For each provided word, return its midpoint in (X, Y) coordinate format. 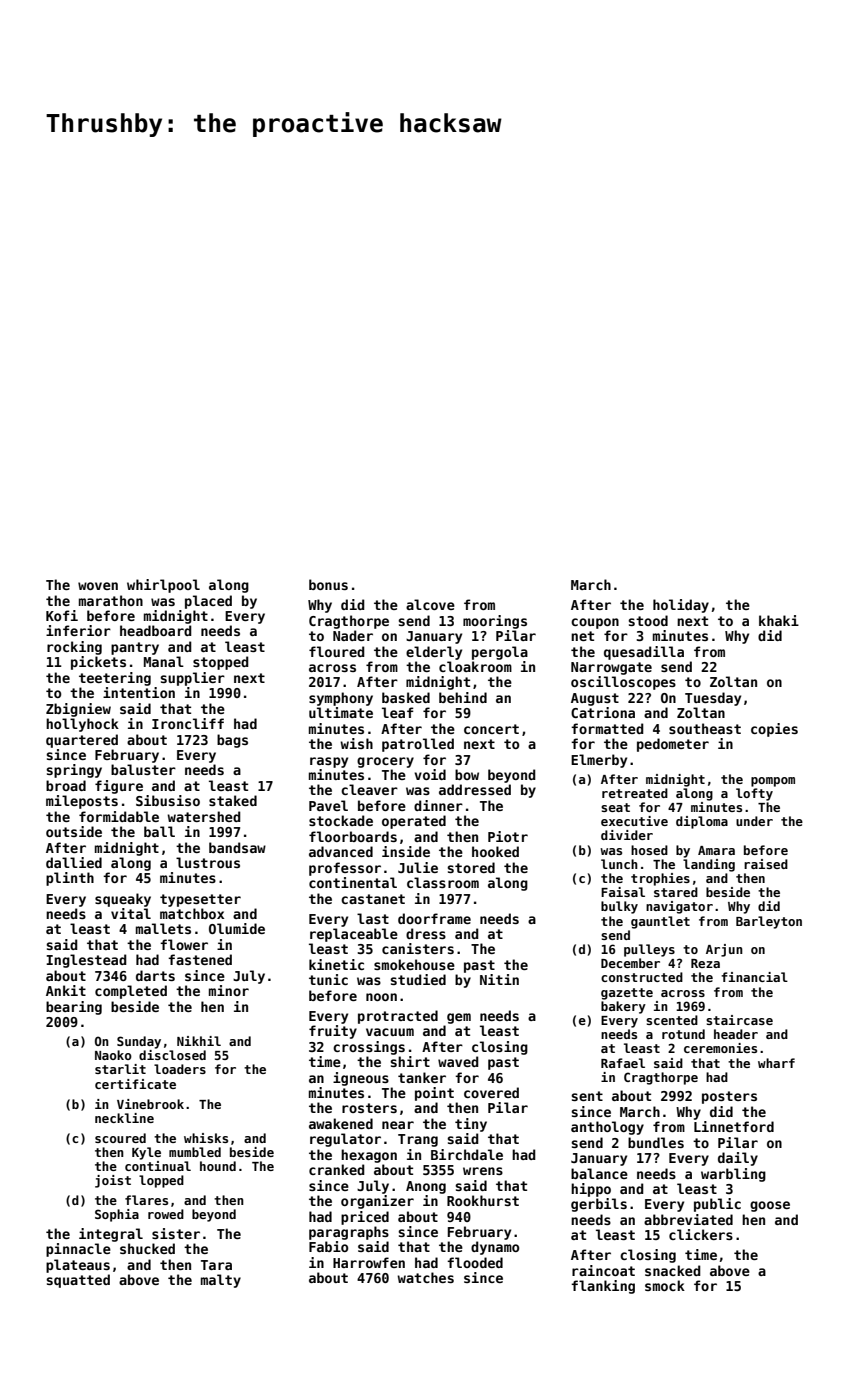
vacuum (390, 1032)
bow (467, 774)
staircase (739, 1020)
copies (774, 730)
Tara (216, 1265)
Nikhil (199, 1041)
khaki (779, 620)
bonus (328, 584)
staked (233, 800)
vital (131, 913)
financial (754, 977)
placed (208, 602)
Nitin (499, 979)
